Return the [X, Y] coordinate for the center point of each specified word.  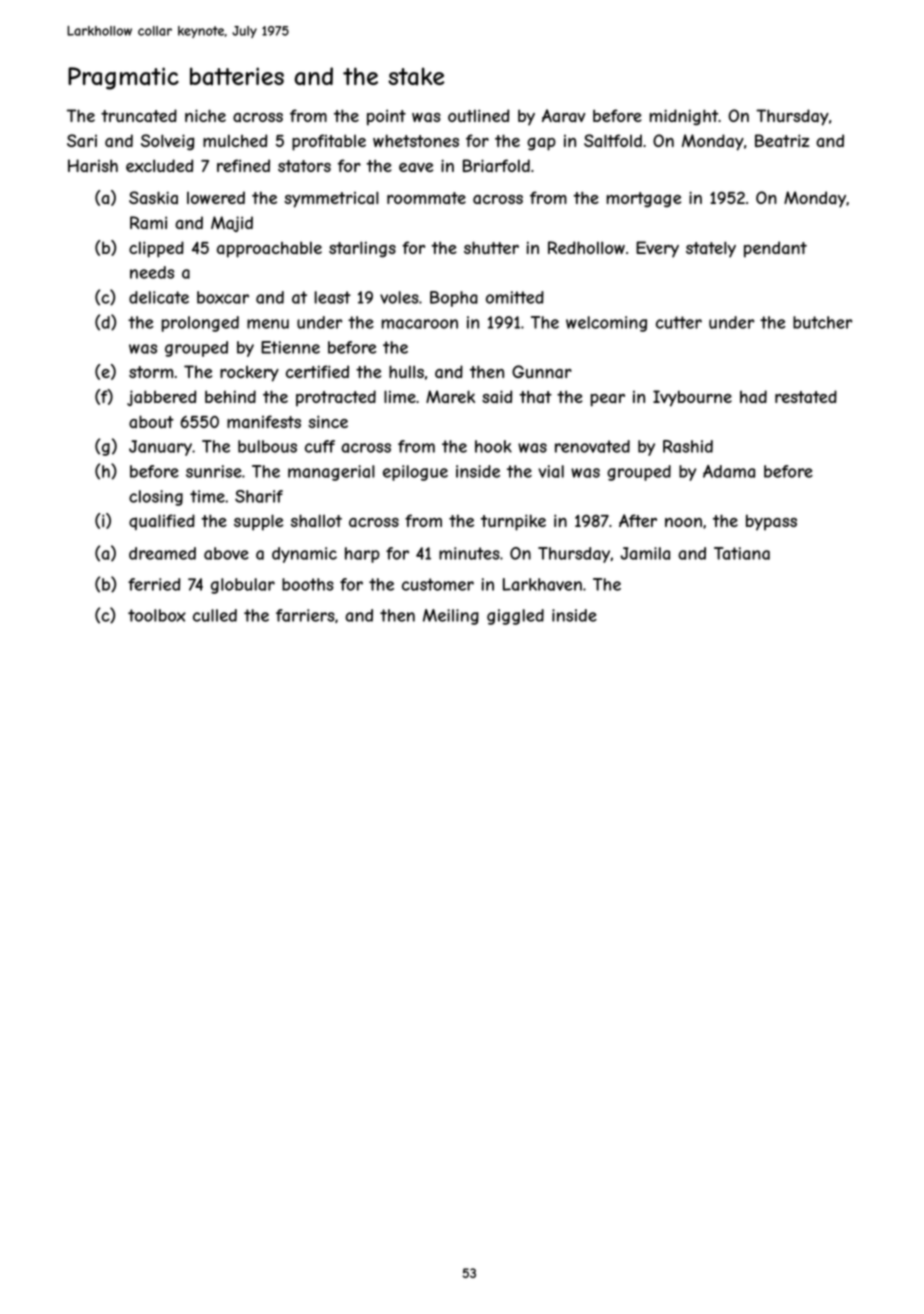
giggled [515, 617]
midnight [683, 117]
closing [156, 498]
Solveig [167, 142]
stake [416, 76]
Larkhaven [542, 584]
